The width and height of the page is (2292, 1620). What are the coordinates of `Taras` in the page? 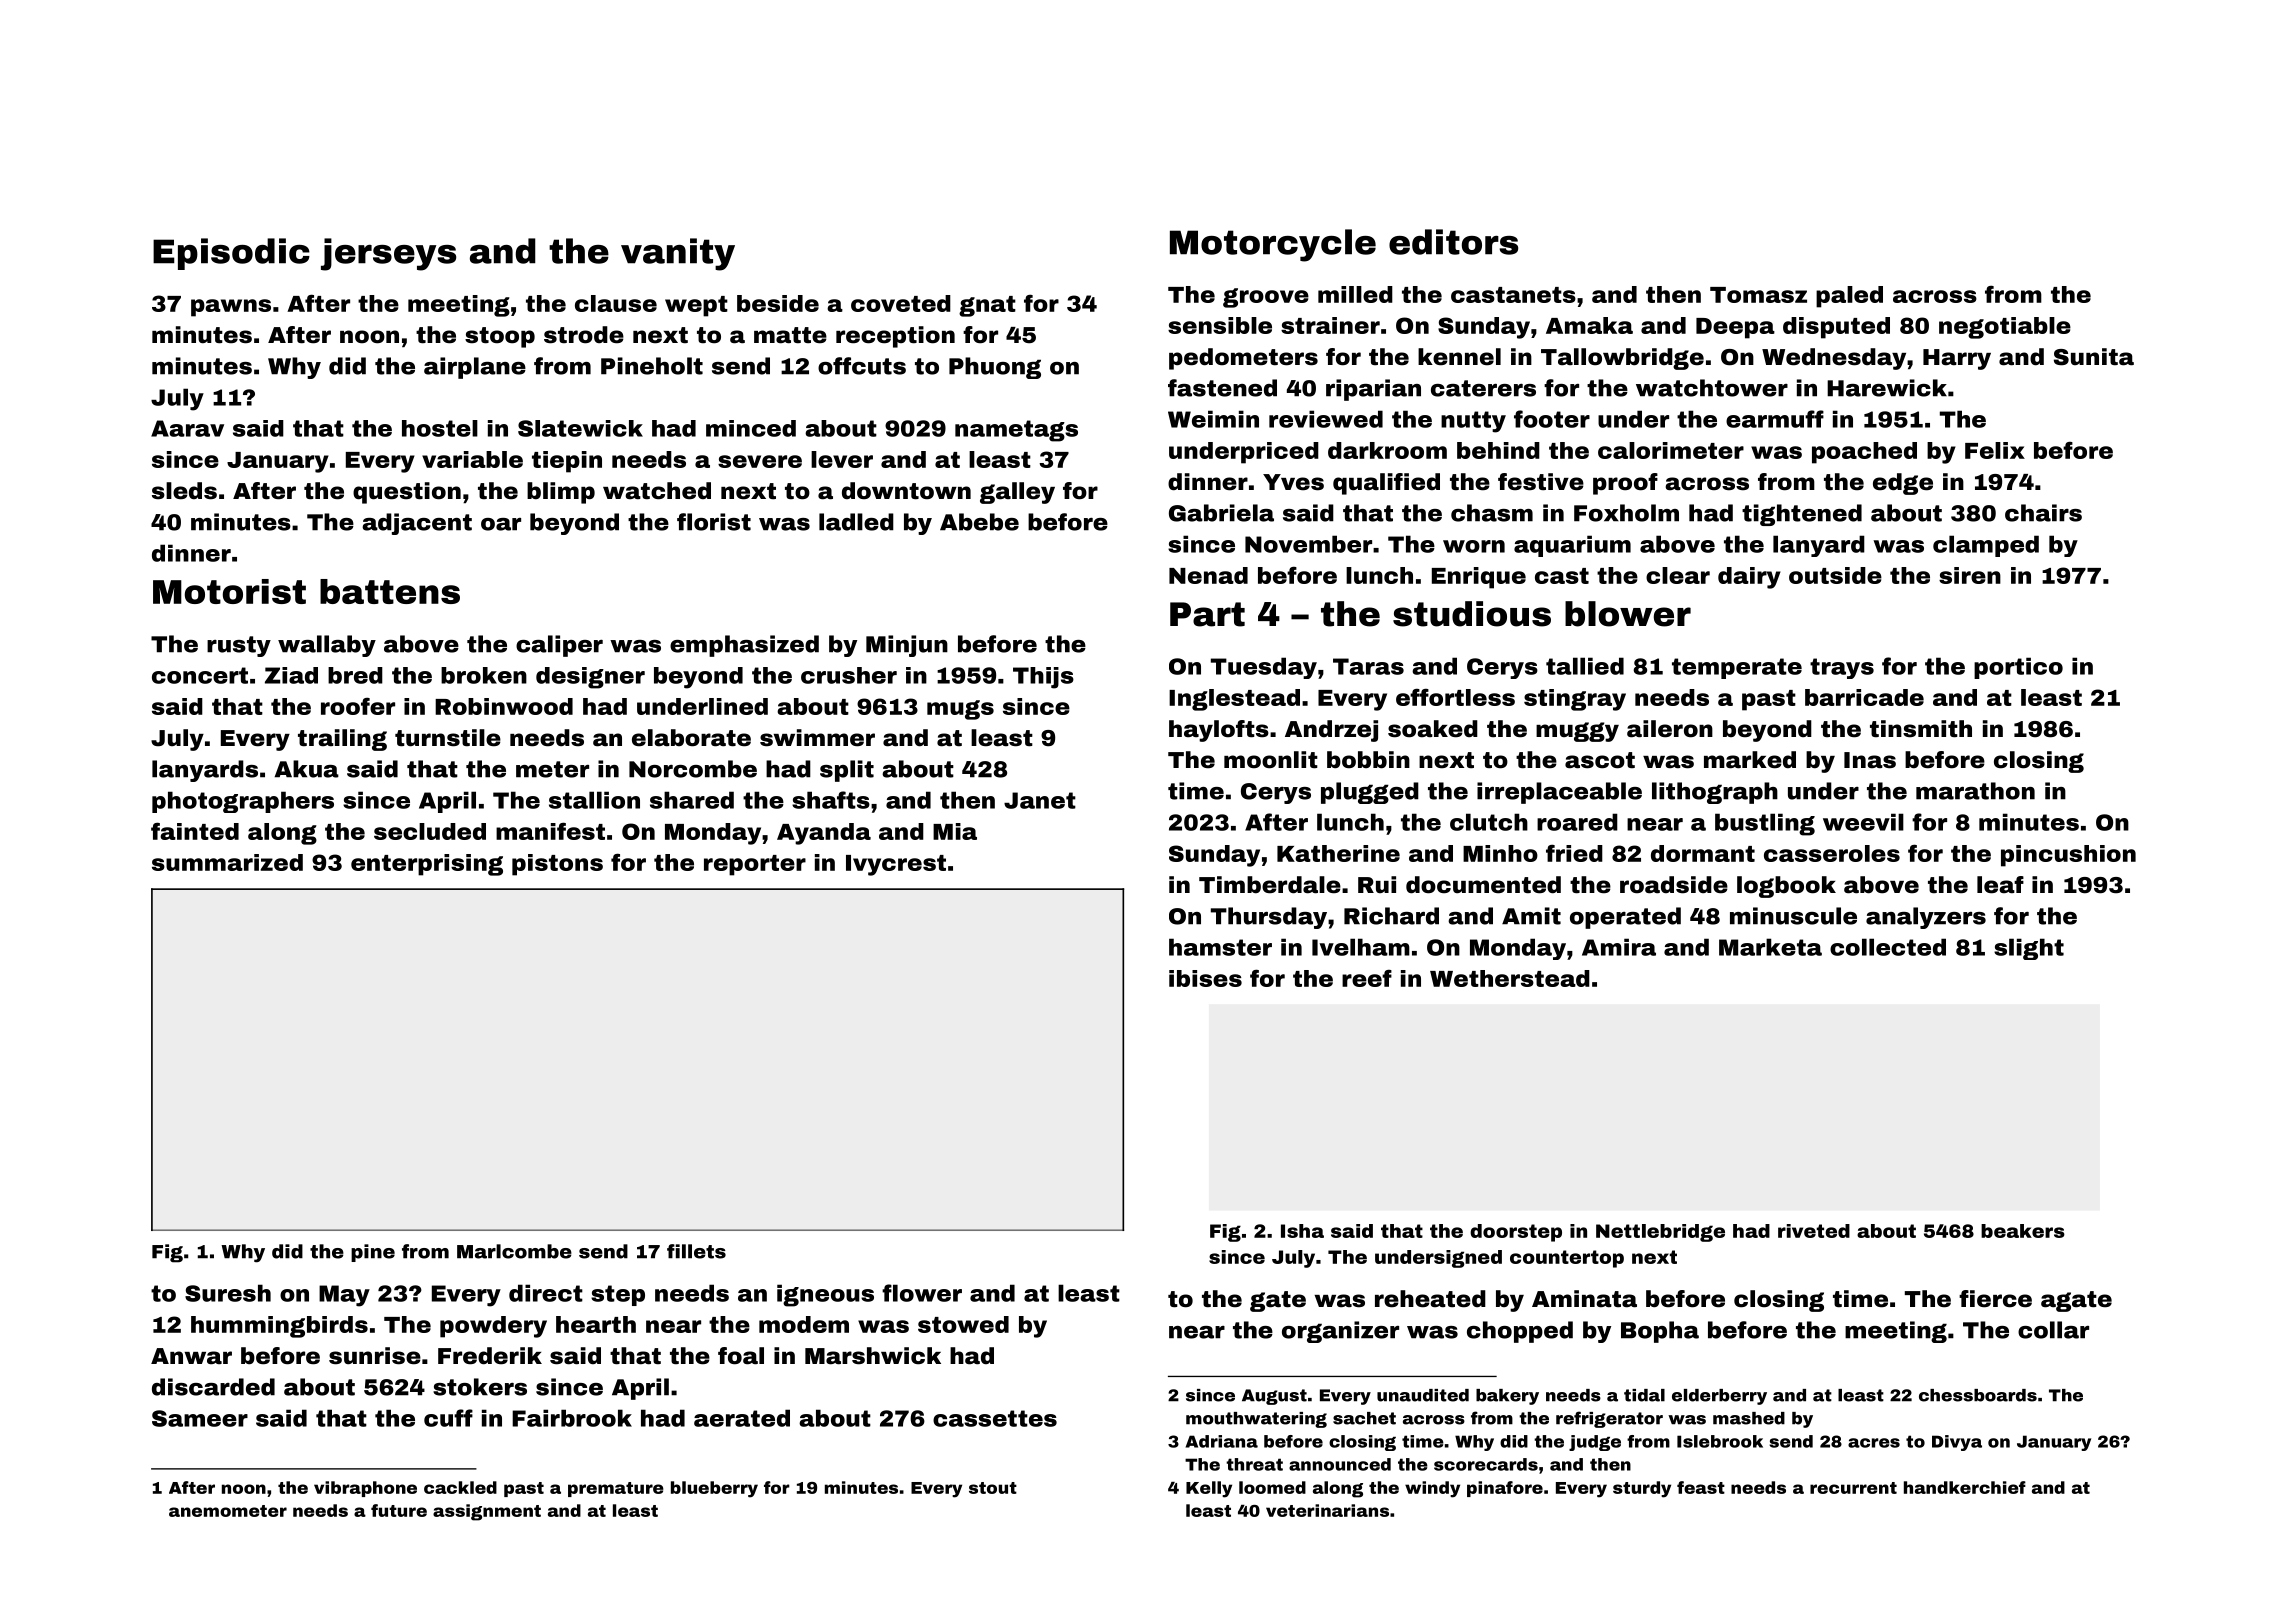 It's located at (1368, 666).
